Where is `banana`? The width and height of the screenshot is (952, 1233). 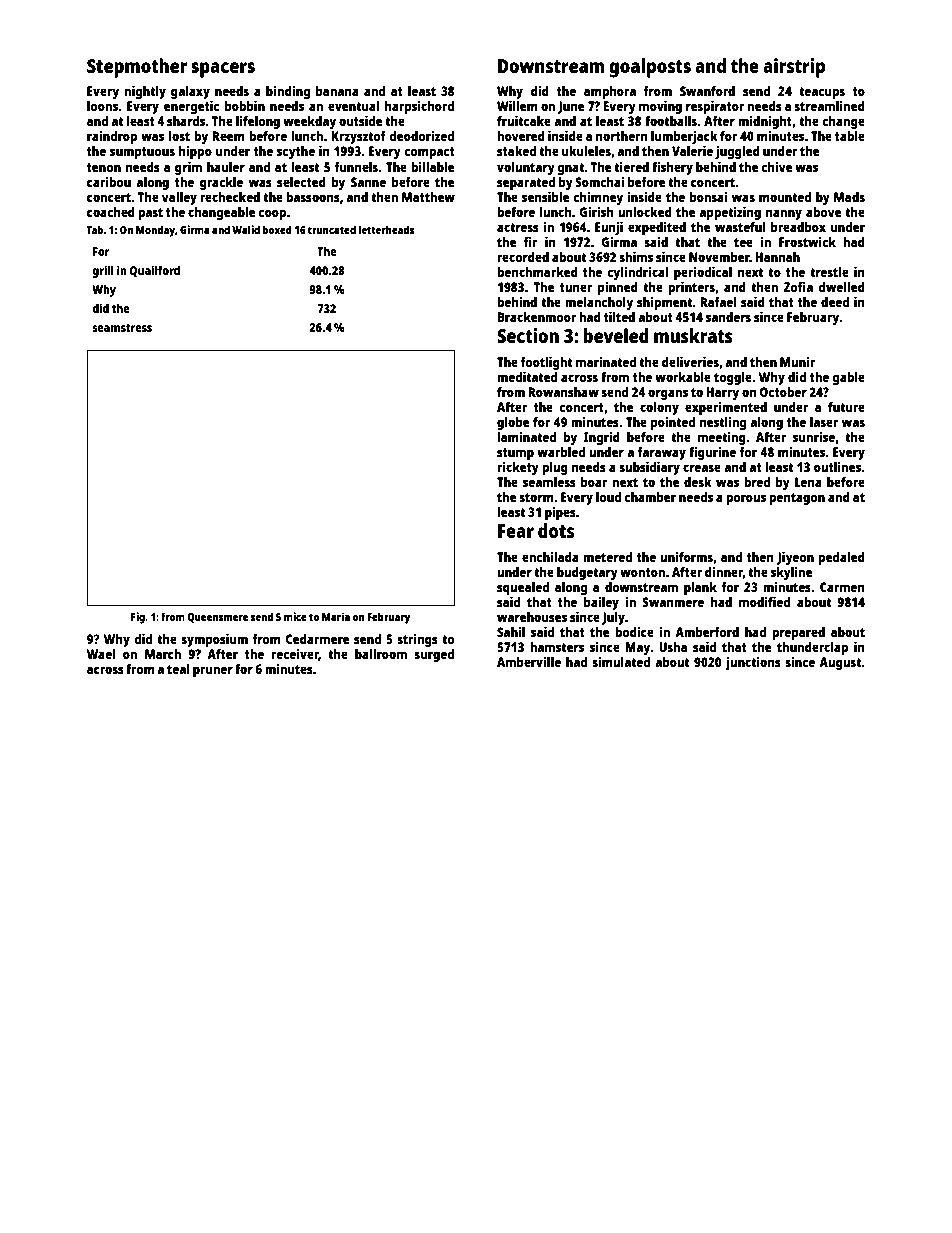 banana is located at coordinates (337, 91).
